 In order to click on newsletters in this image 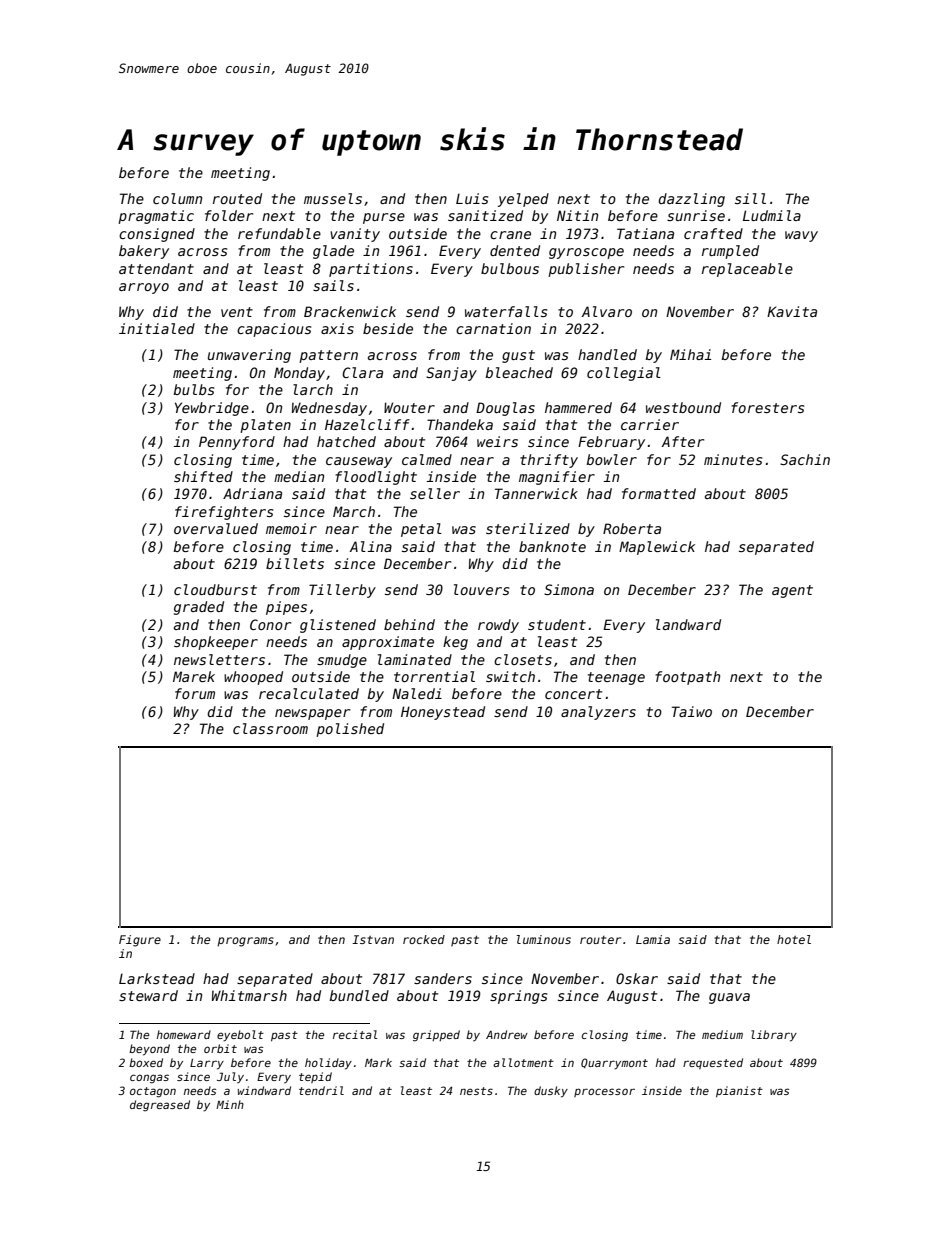, I will do `click(219, 659)`.
